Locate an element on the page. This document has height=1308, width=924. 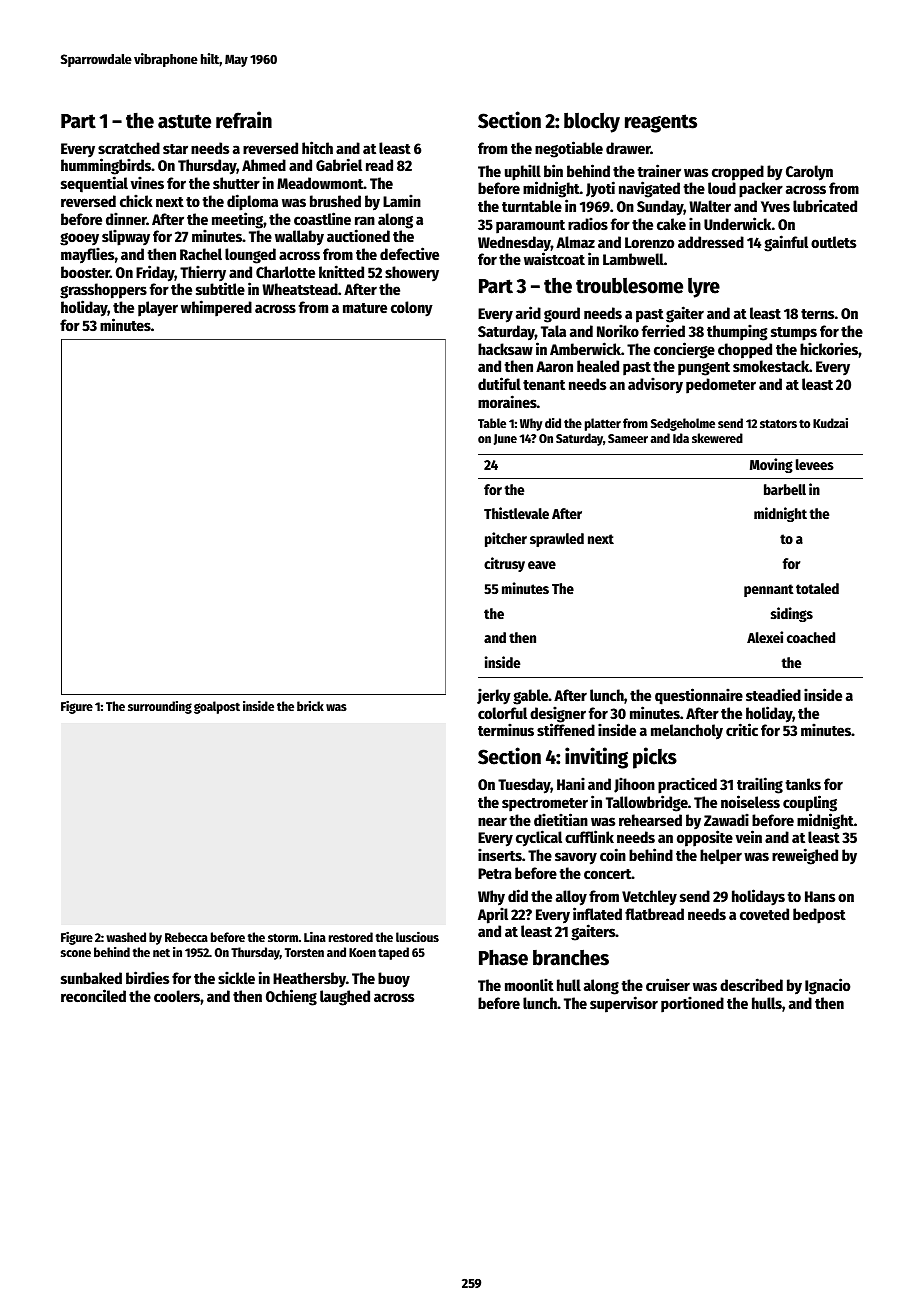
sidings is located at coordinates (792, 614).
